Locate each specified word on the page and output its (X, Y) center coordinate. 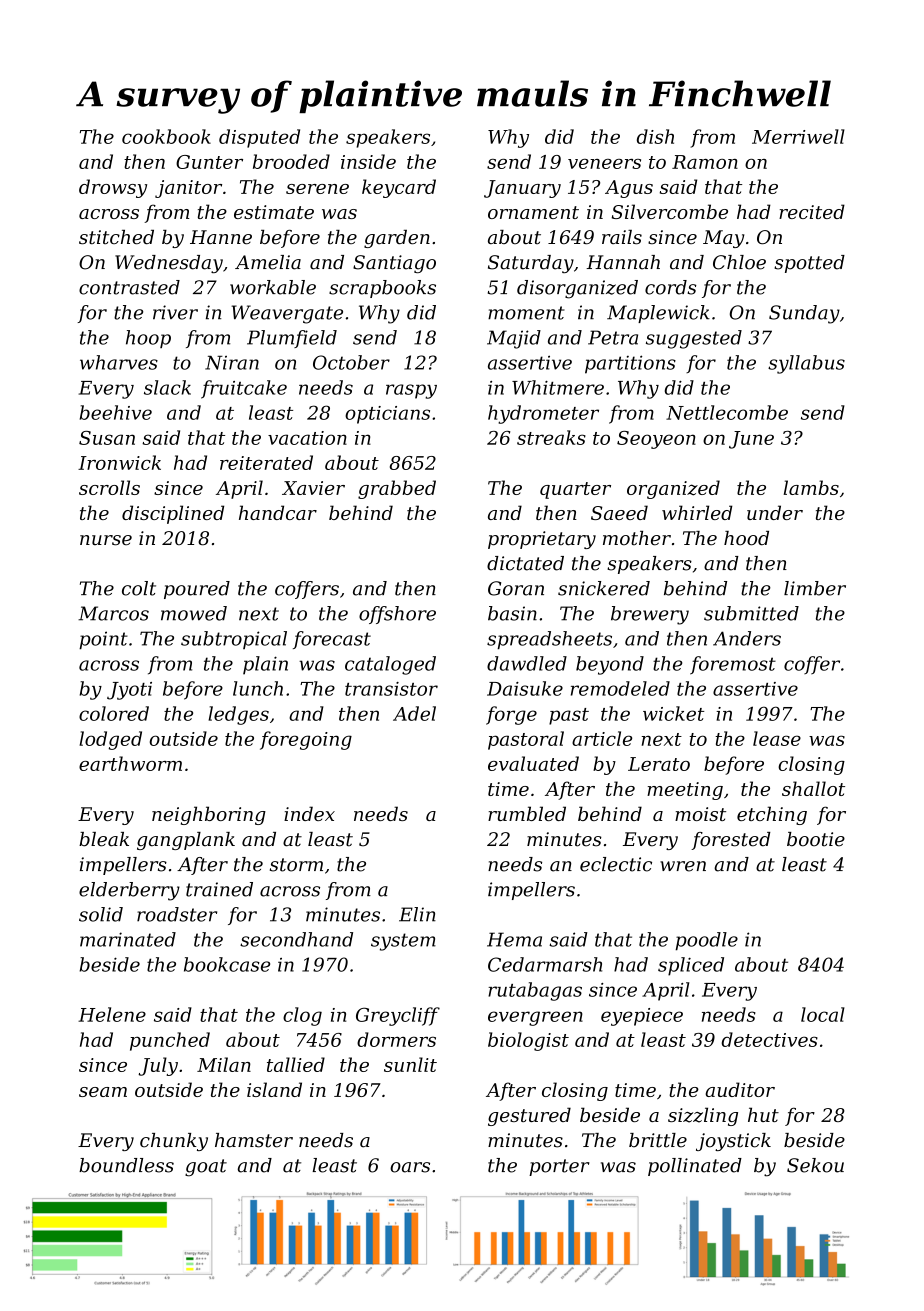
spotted (809, 264)
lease (777, 738)
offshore (397, 615)
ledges (238, 715)
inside (368, 161)
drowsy (113, 188)
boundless (126, 1165)
